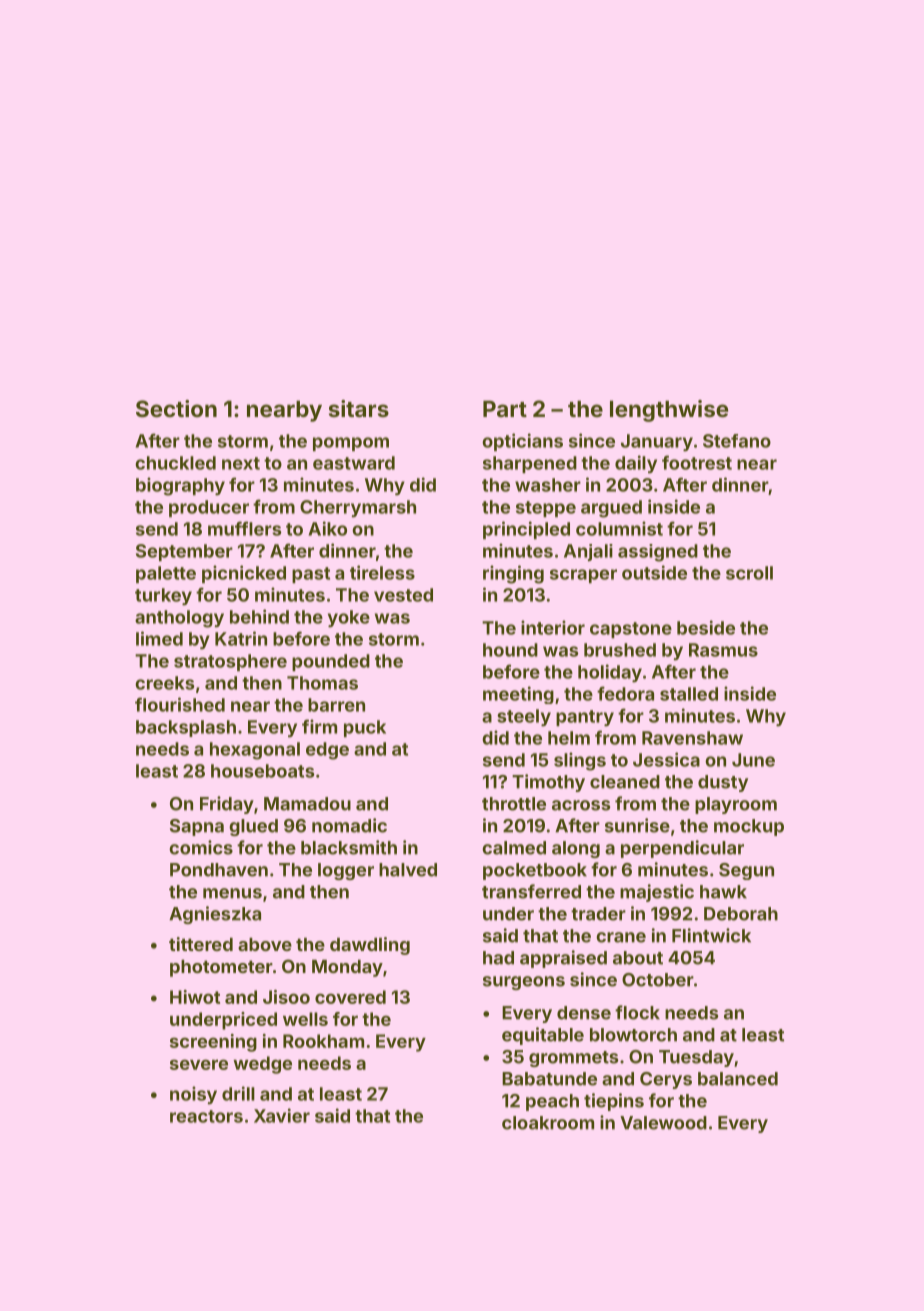  I want to click on Part, so click(505, 408).
